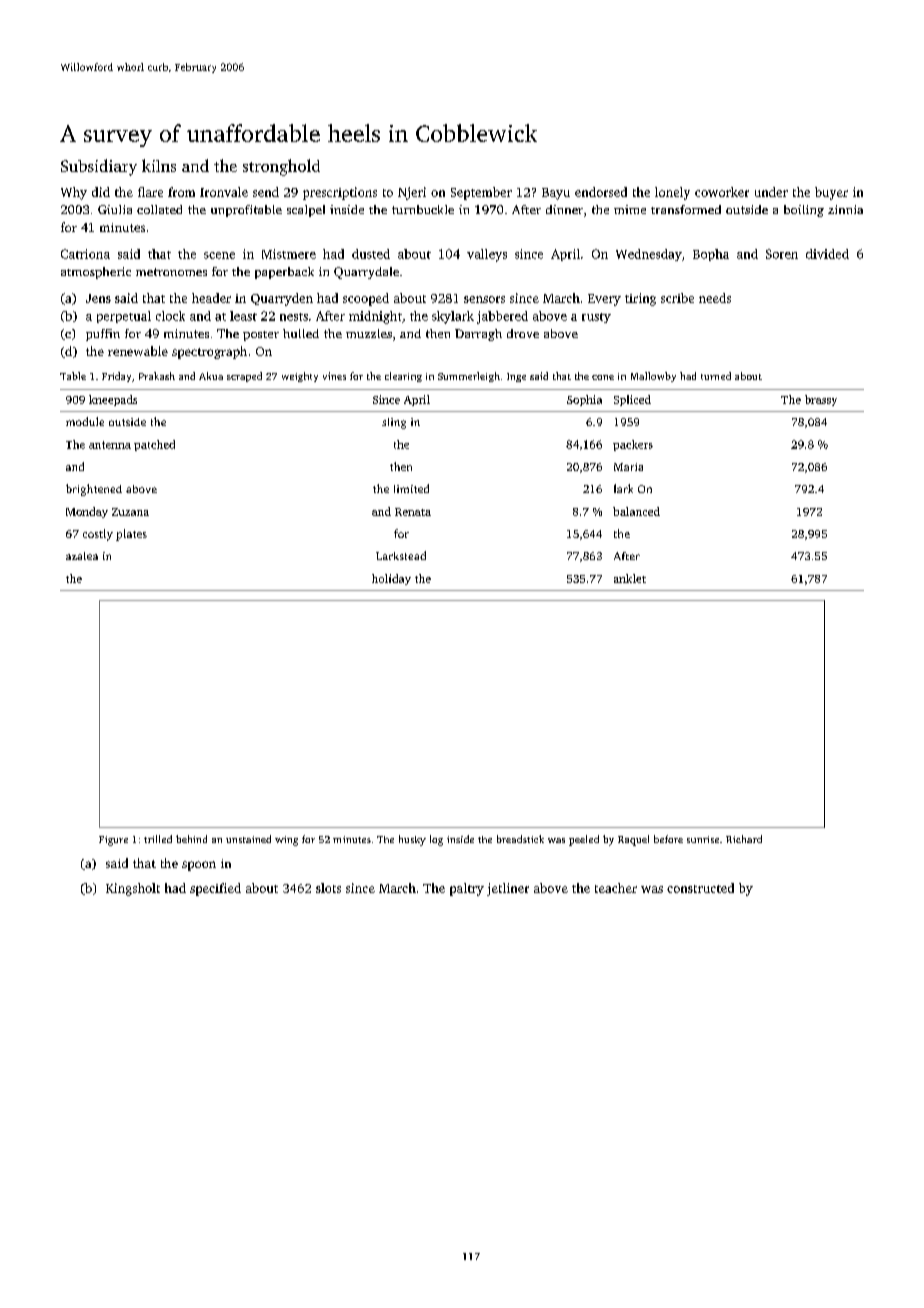 The image size is (924, 1308). Describe the element at coordinates (369, 333) in the document. I see `muzzles` at that location.
